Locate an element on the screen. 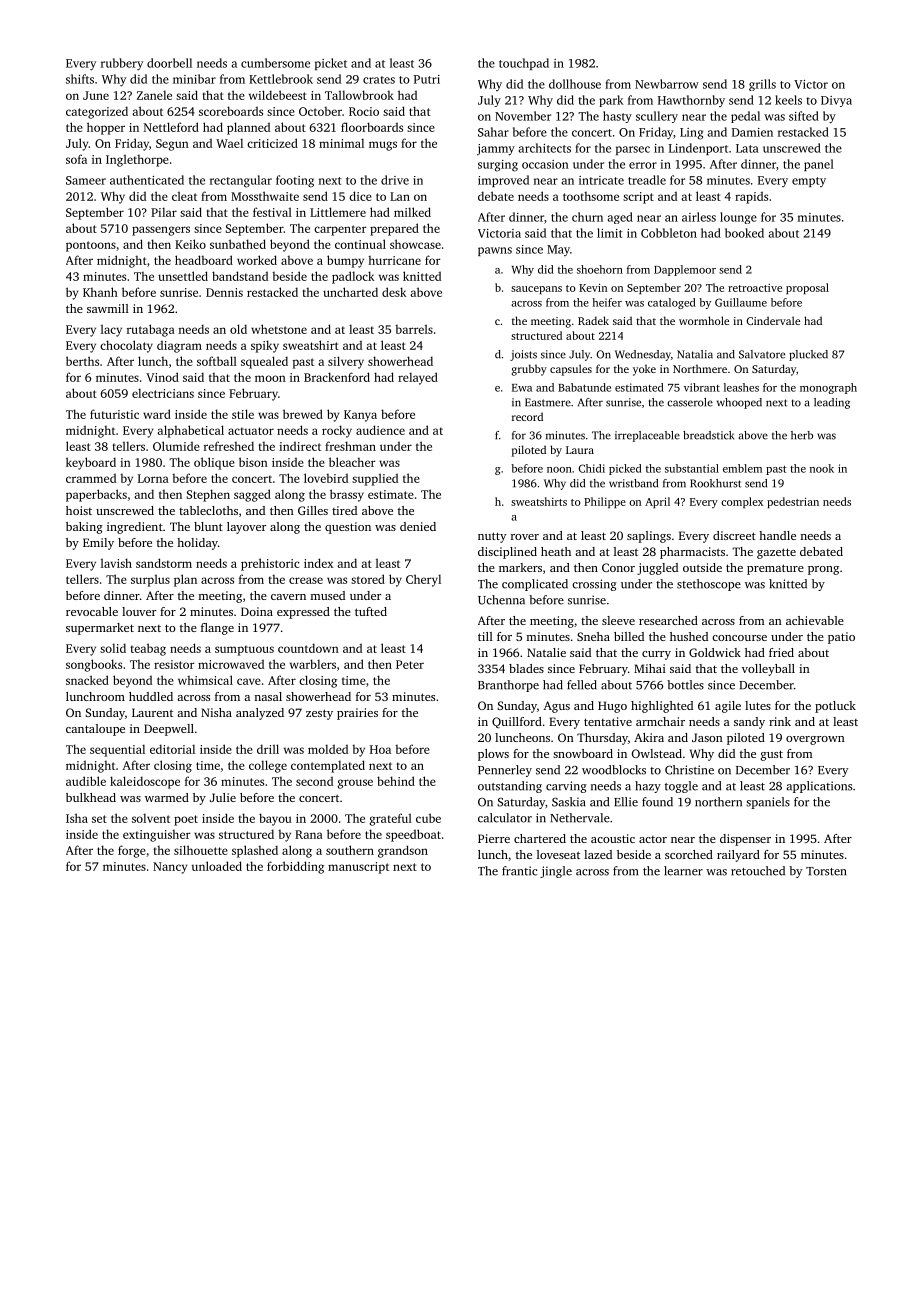  Christine is located at coordinates (689, 770).
